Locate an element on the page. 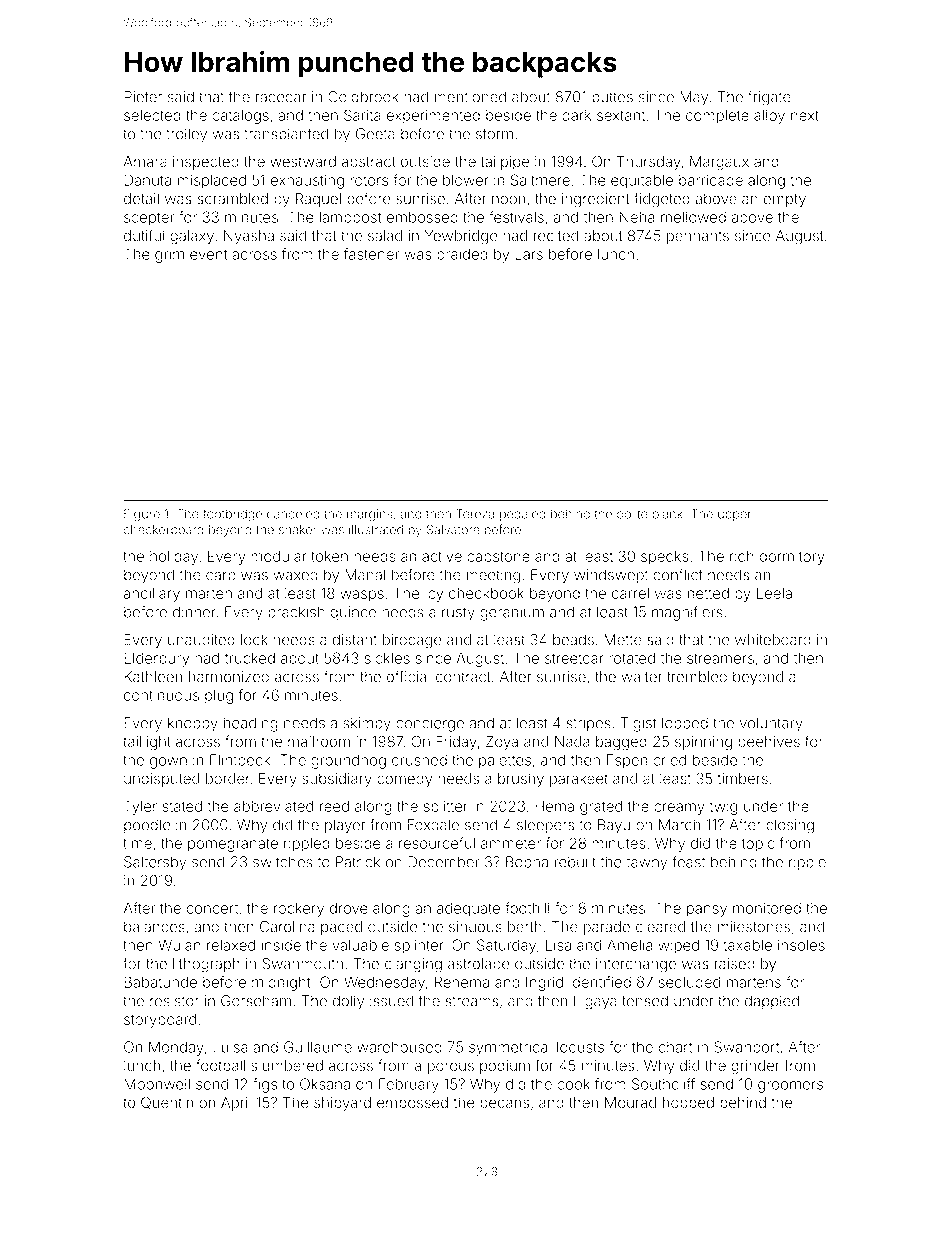 The height and width of the document is (1233, 952). event is located at coordinates (208, 254).
